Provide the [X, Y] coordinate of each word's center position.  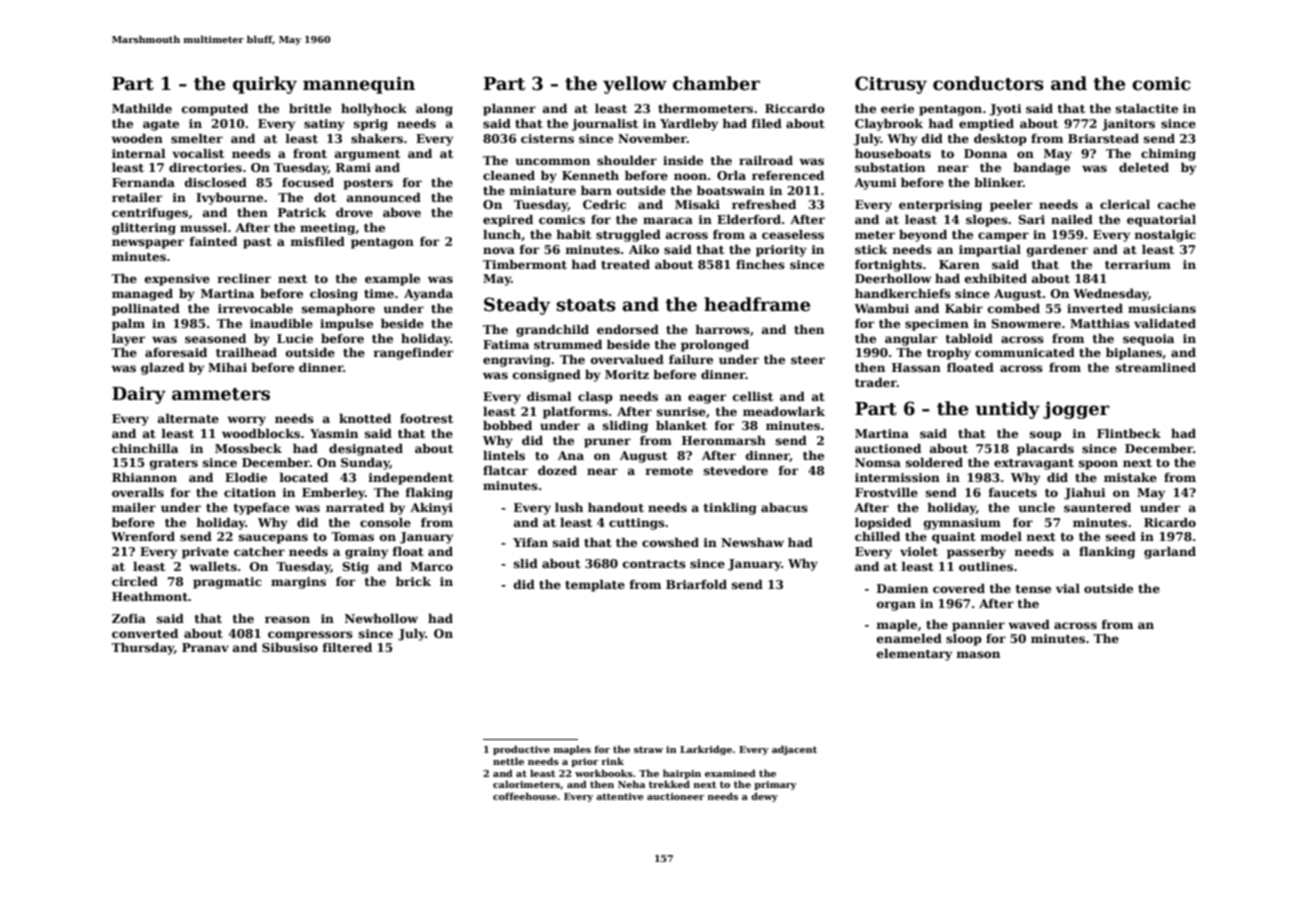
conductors [988, 83]
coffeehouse [525, 796]
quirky [265, 85]
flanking [1107, 553]
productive [521, 750]
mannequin [359, 85]
